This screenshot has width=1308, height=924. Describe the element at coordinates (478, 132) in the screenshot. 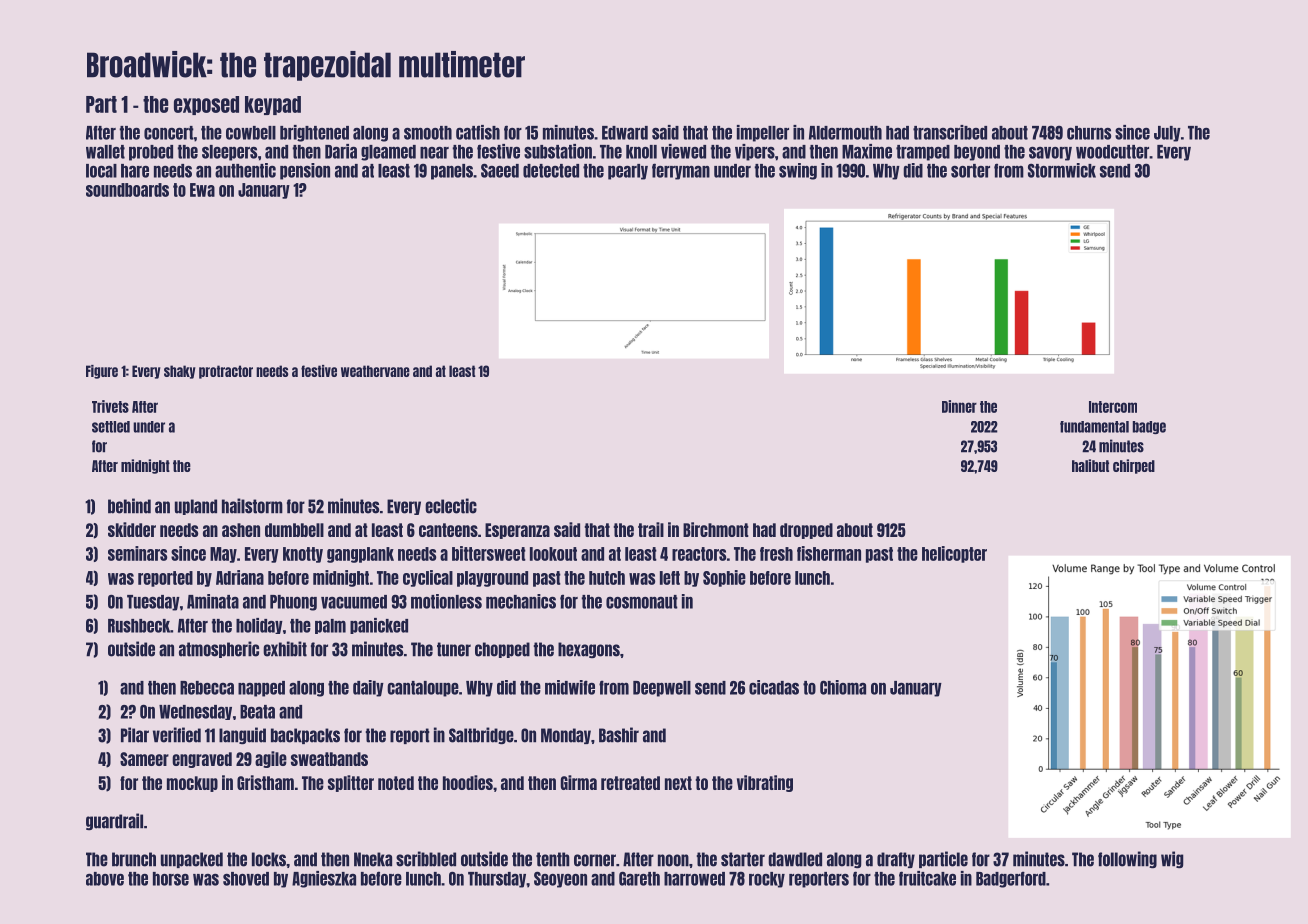

I see `catfish` at that location.
